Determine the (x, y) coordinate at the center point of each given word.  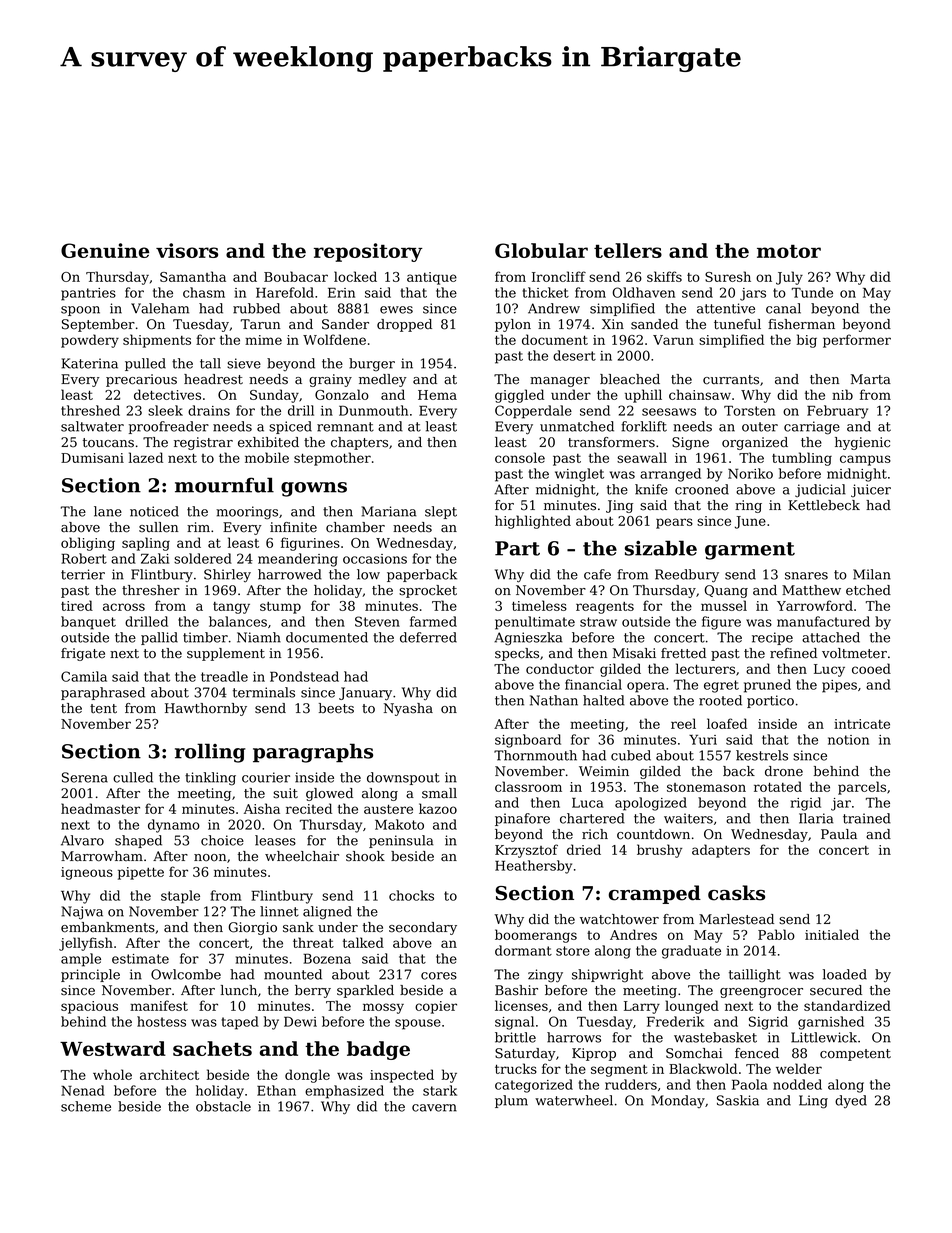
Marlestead (736, 919)
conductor (560, 668)
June (750, 522)
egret (721, 686)
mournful (224, 485)
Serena (85, 777)
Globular (541, 250)
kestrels (762, 755)
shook (365, 856)
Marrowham (102, 856)
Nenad (83, 1090)
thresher (151, 590)
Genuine (105, 250)
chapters (359, 443)
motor (789, 251)
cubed (631, 755)
